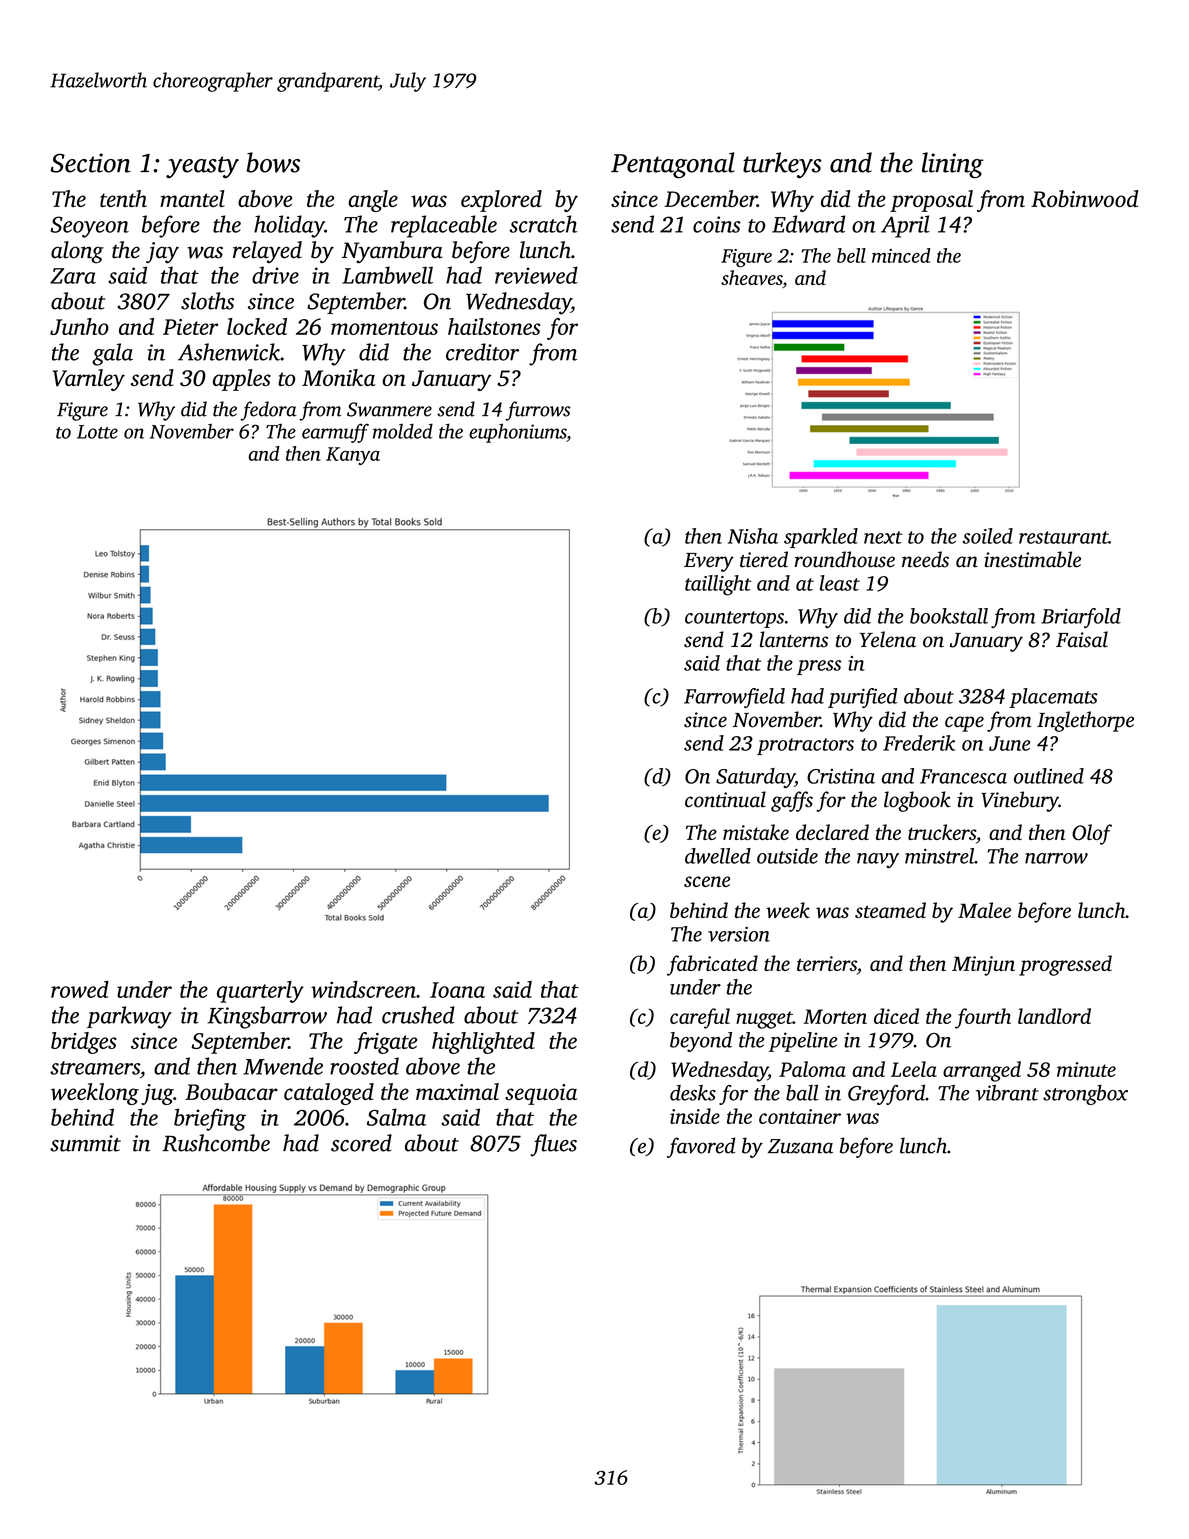 This document has height=1539, width=1189. What do you see at coordinates (734, 619) in the document?
I see `countertops` at bounding box center [734, 619].
